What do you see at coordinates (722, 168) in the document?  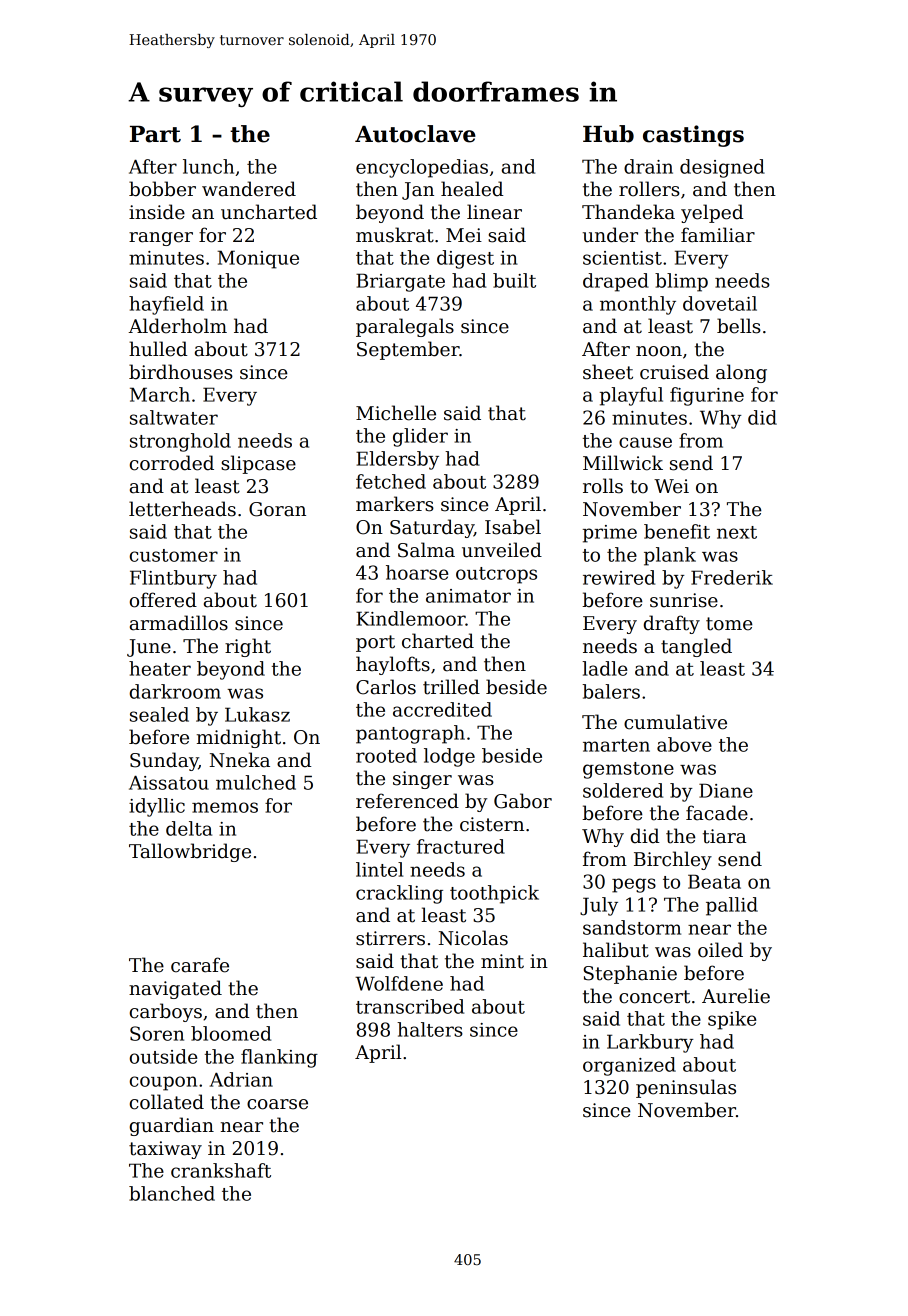 I see `designed` at bounding box center [722, 168].
